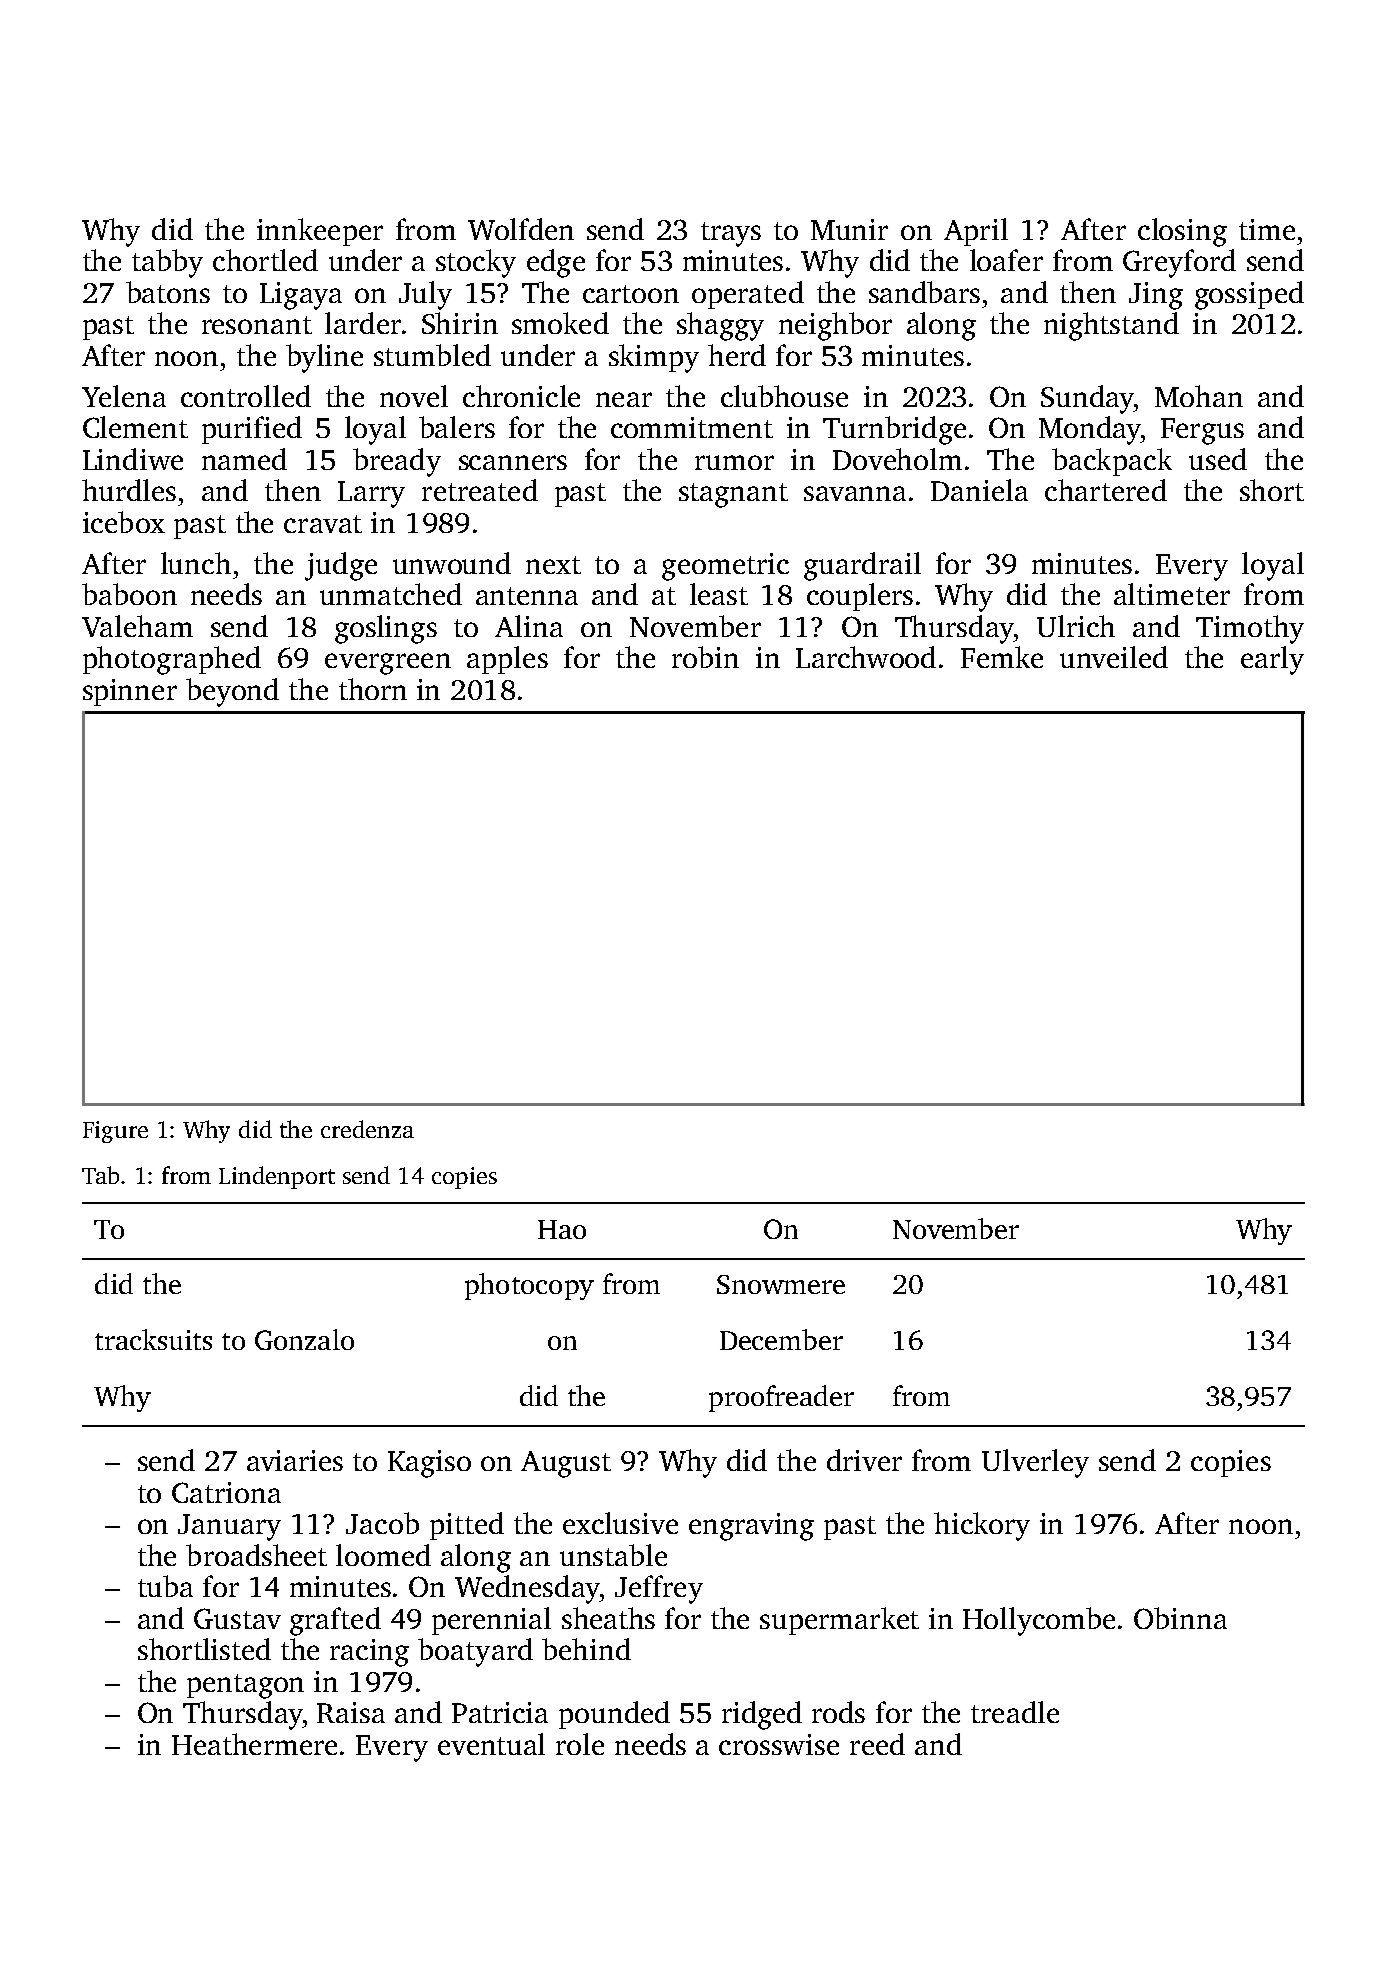  What do you see at coordinates (864, 1460) in the screenshot?
I see `driver` at bounding box center [864, 1460].
